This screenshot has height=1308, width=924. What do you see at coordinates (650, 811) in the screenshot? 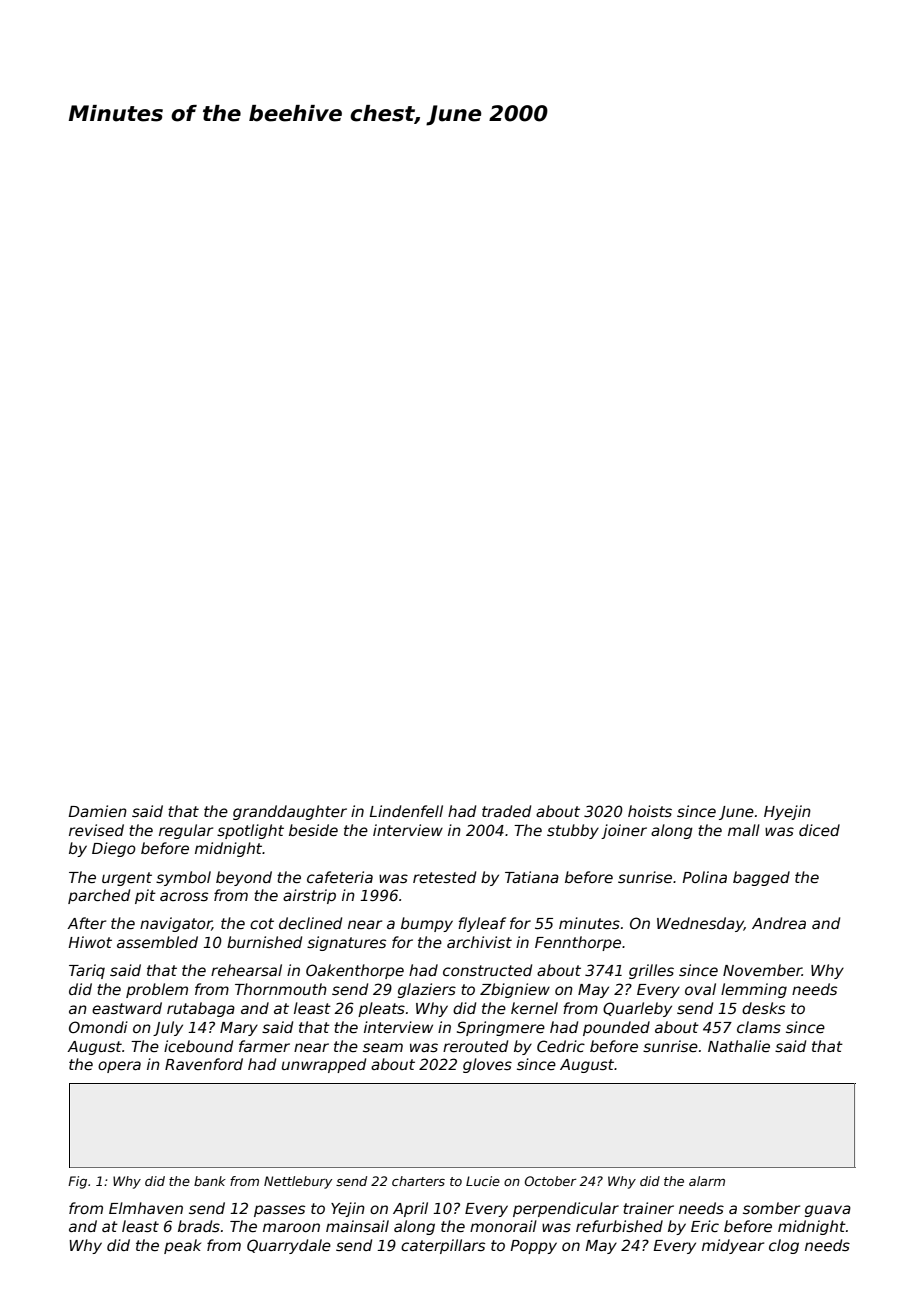
I see `hoists` at bounding box center [650, 811].
